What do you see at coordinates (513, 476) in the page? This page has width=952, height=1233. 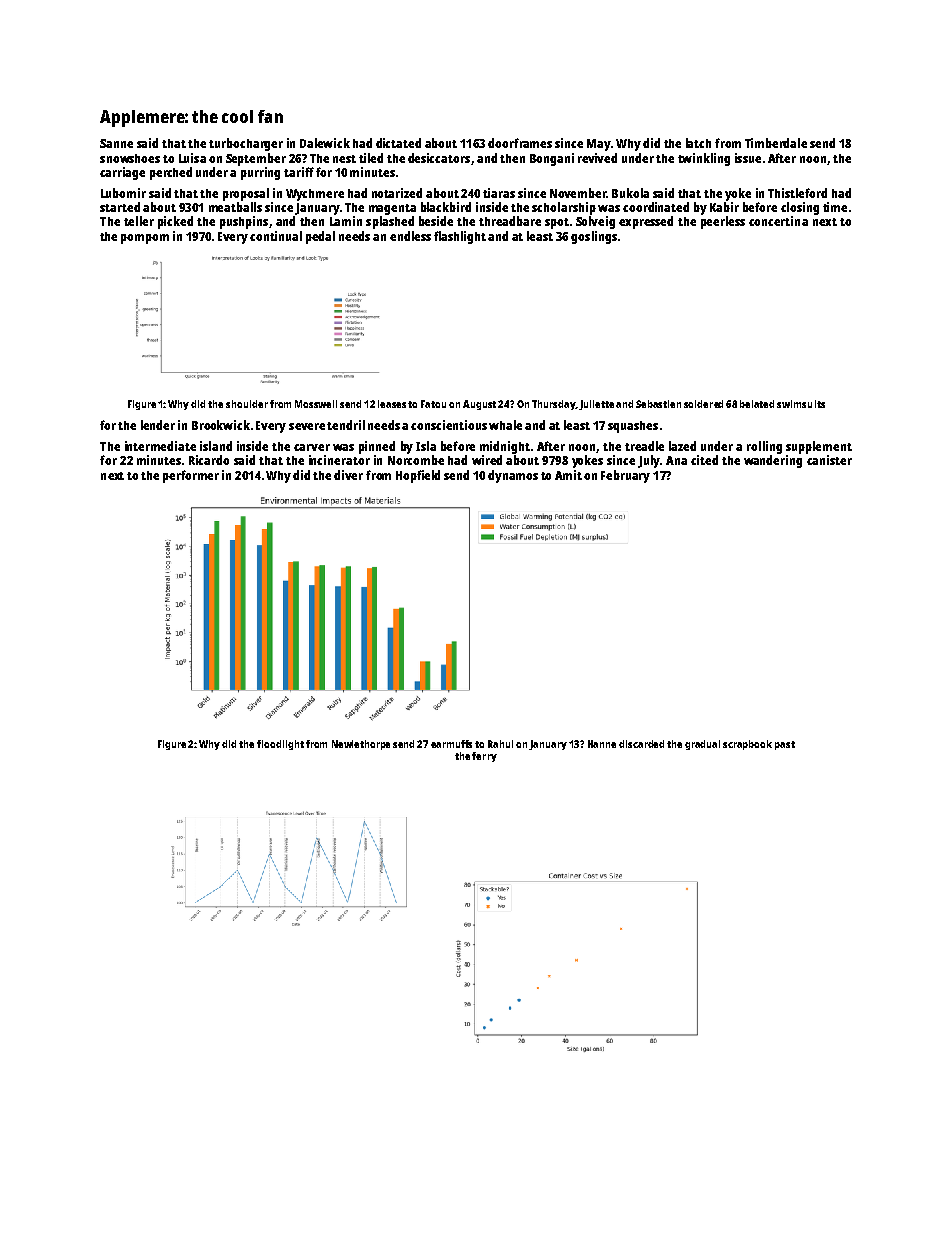 I see `dynamos` at bounding box center [513, 476].
